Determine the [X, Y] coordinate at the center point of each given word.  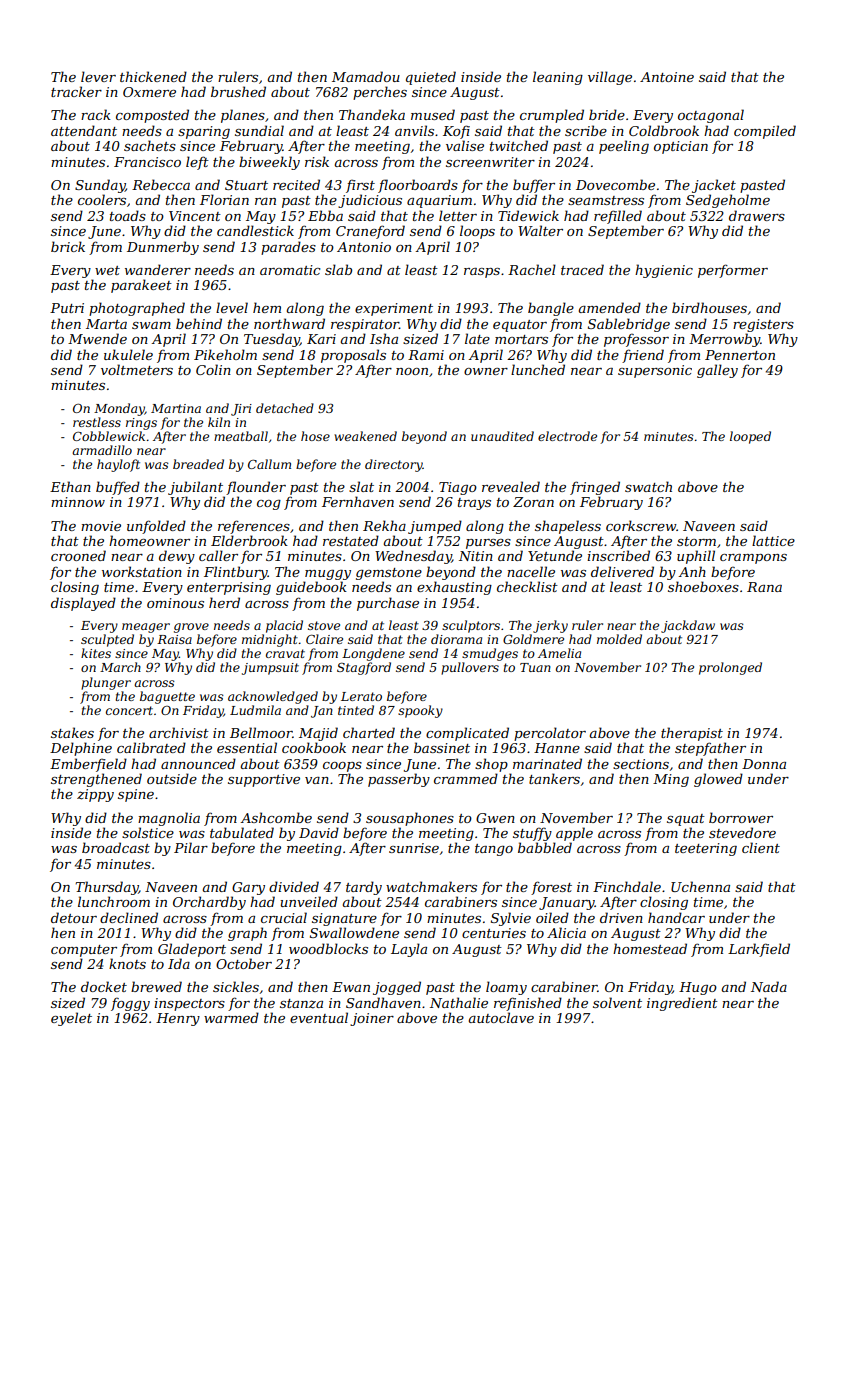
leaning [558, 78]
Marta [106, 324]
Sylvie [511, 919]
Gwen [495, 818]
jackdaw [688, 626]
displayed [83, 604]
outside [172, 778]
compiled [765, 132]
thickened [153, 76]
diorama [456, 639]
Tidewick [528, 215]
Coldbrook [664, 130]
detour [74, 917]
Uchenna [700, 886]
